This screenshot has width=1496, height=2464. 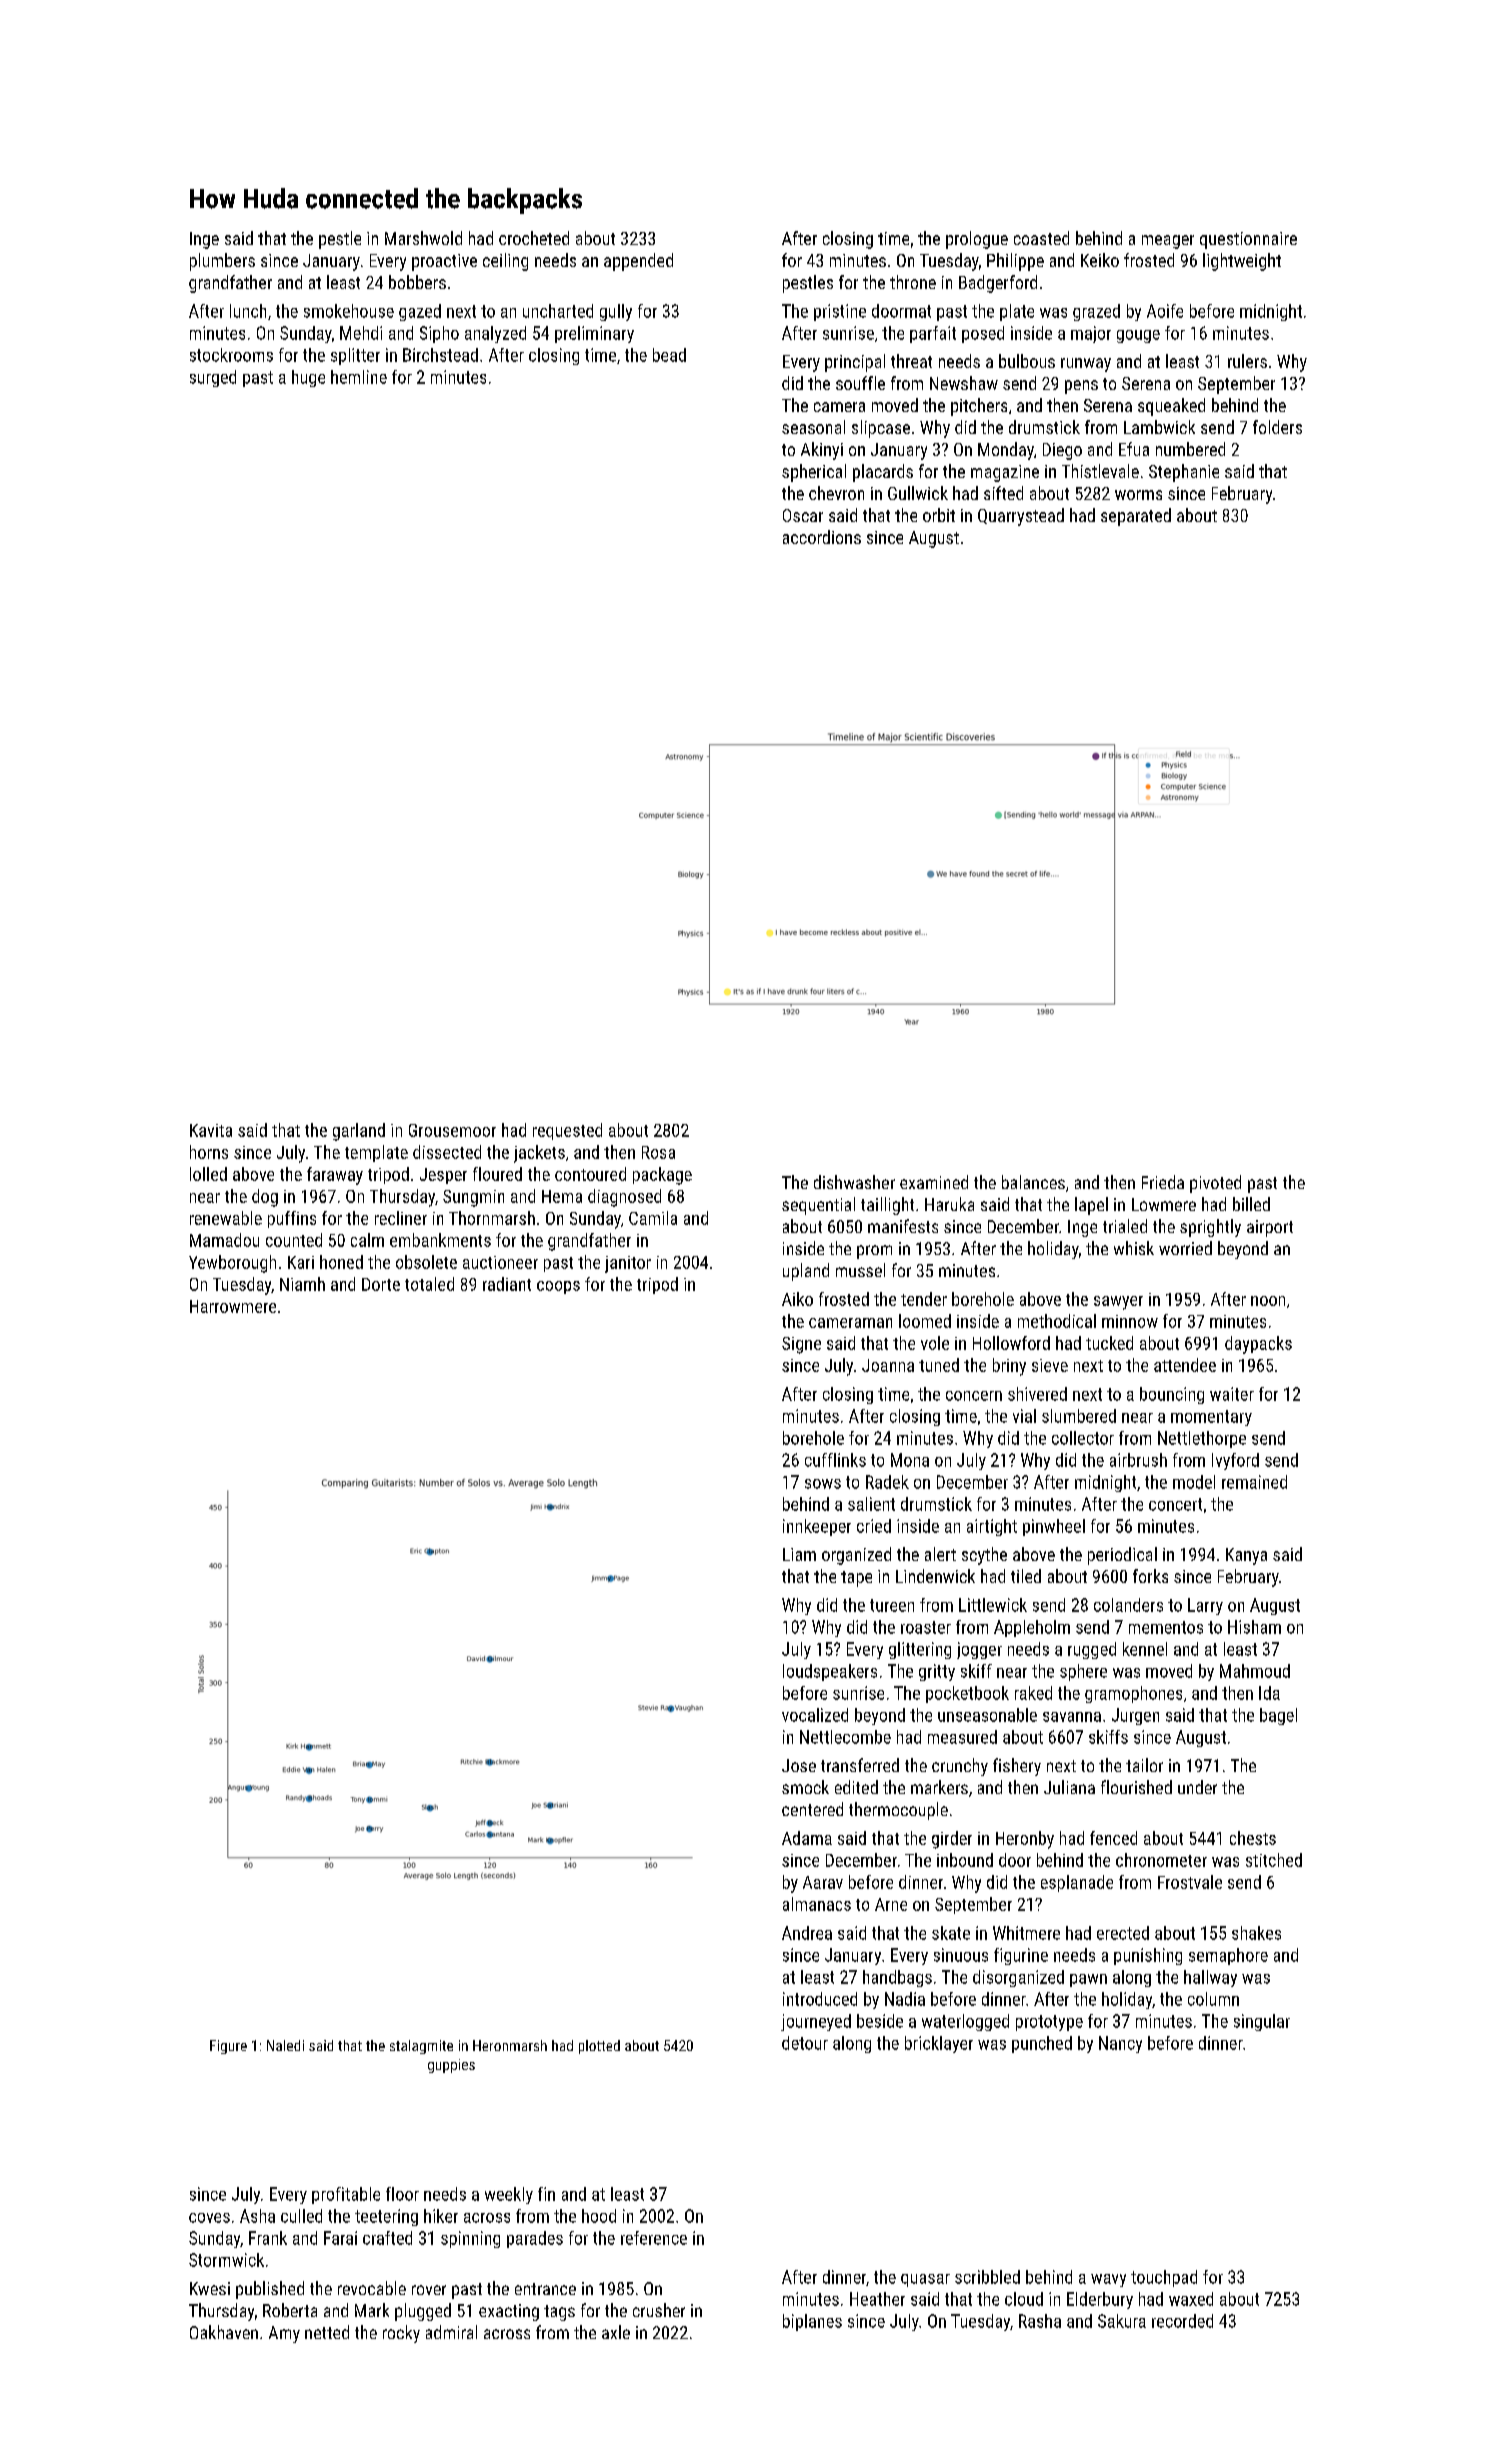 What do you see at coordinates (654, 2238) in the screenshot?
I see `reference` at bounding box center [654, 2238].
